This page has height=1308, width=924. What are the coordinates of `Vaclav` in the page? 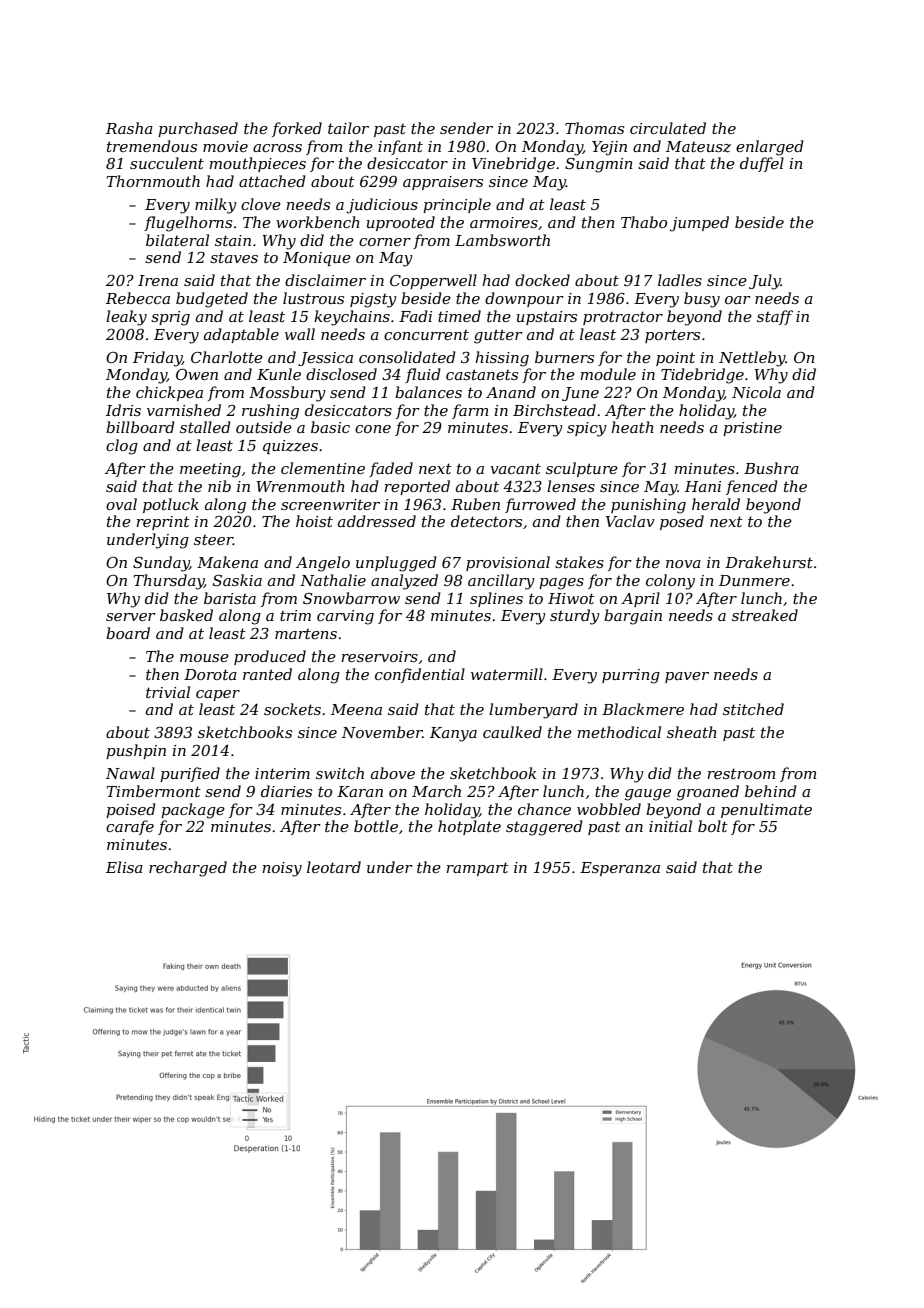 It's located at (630, 521).
